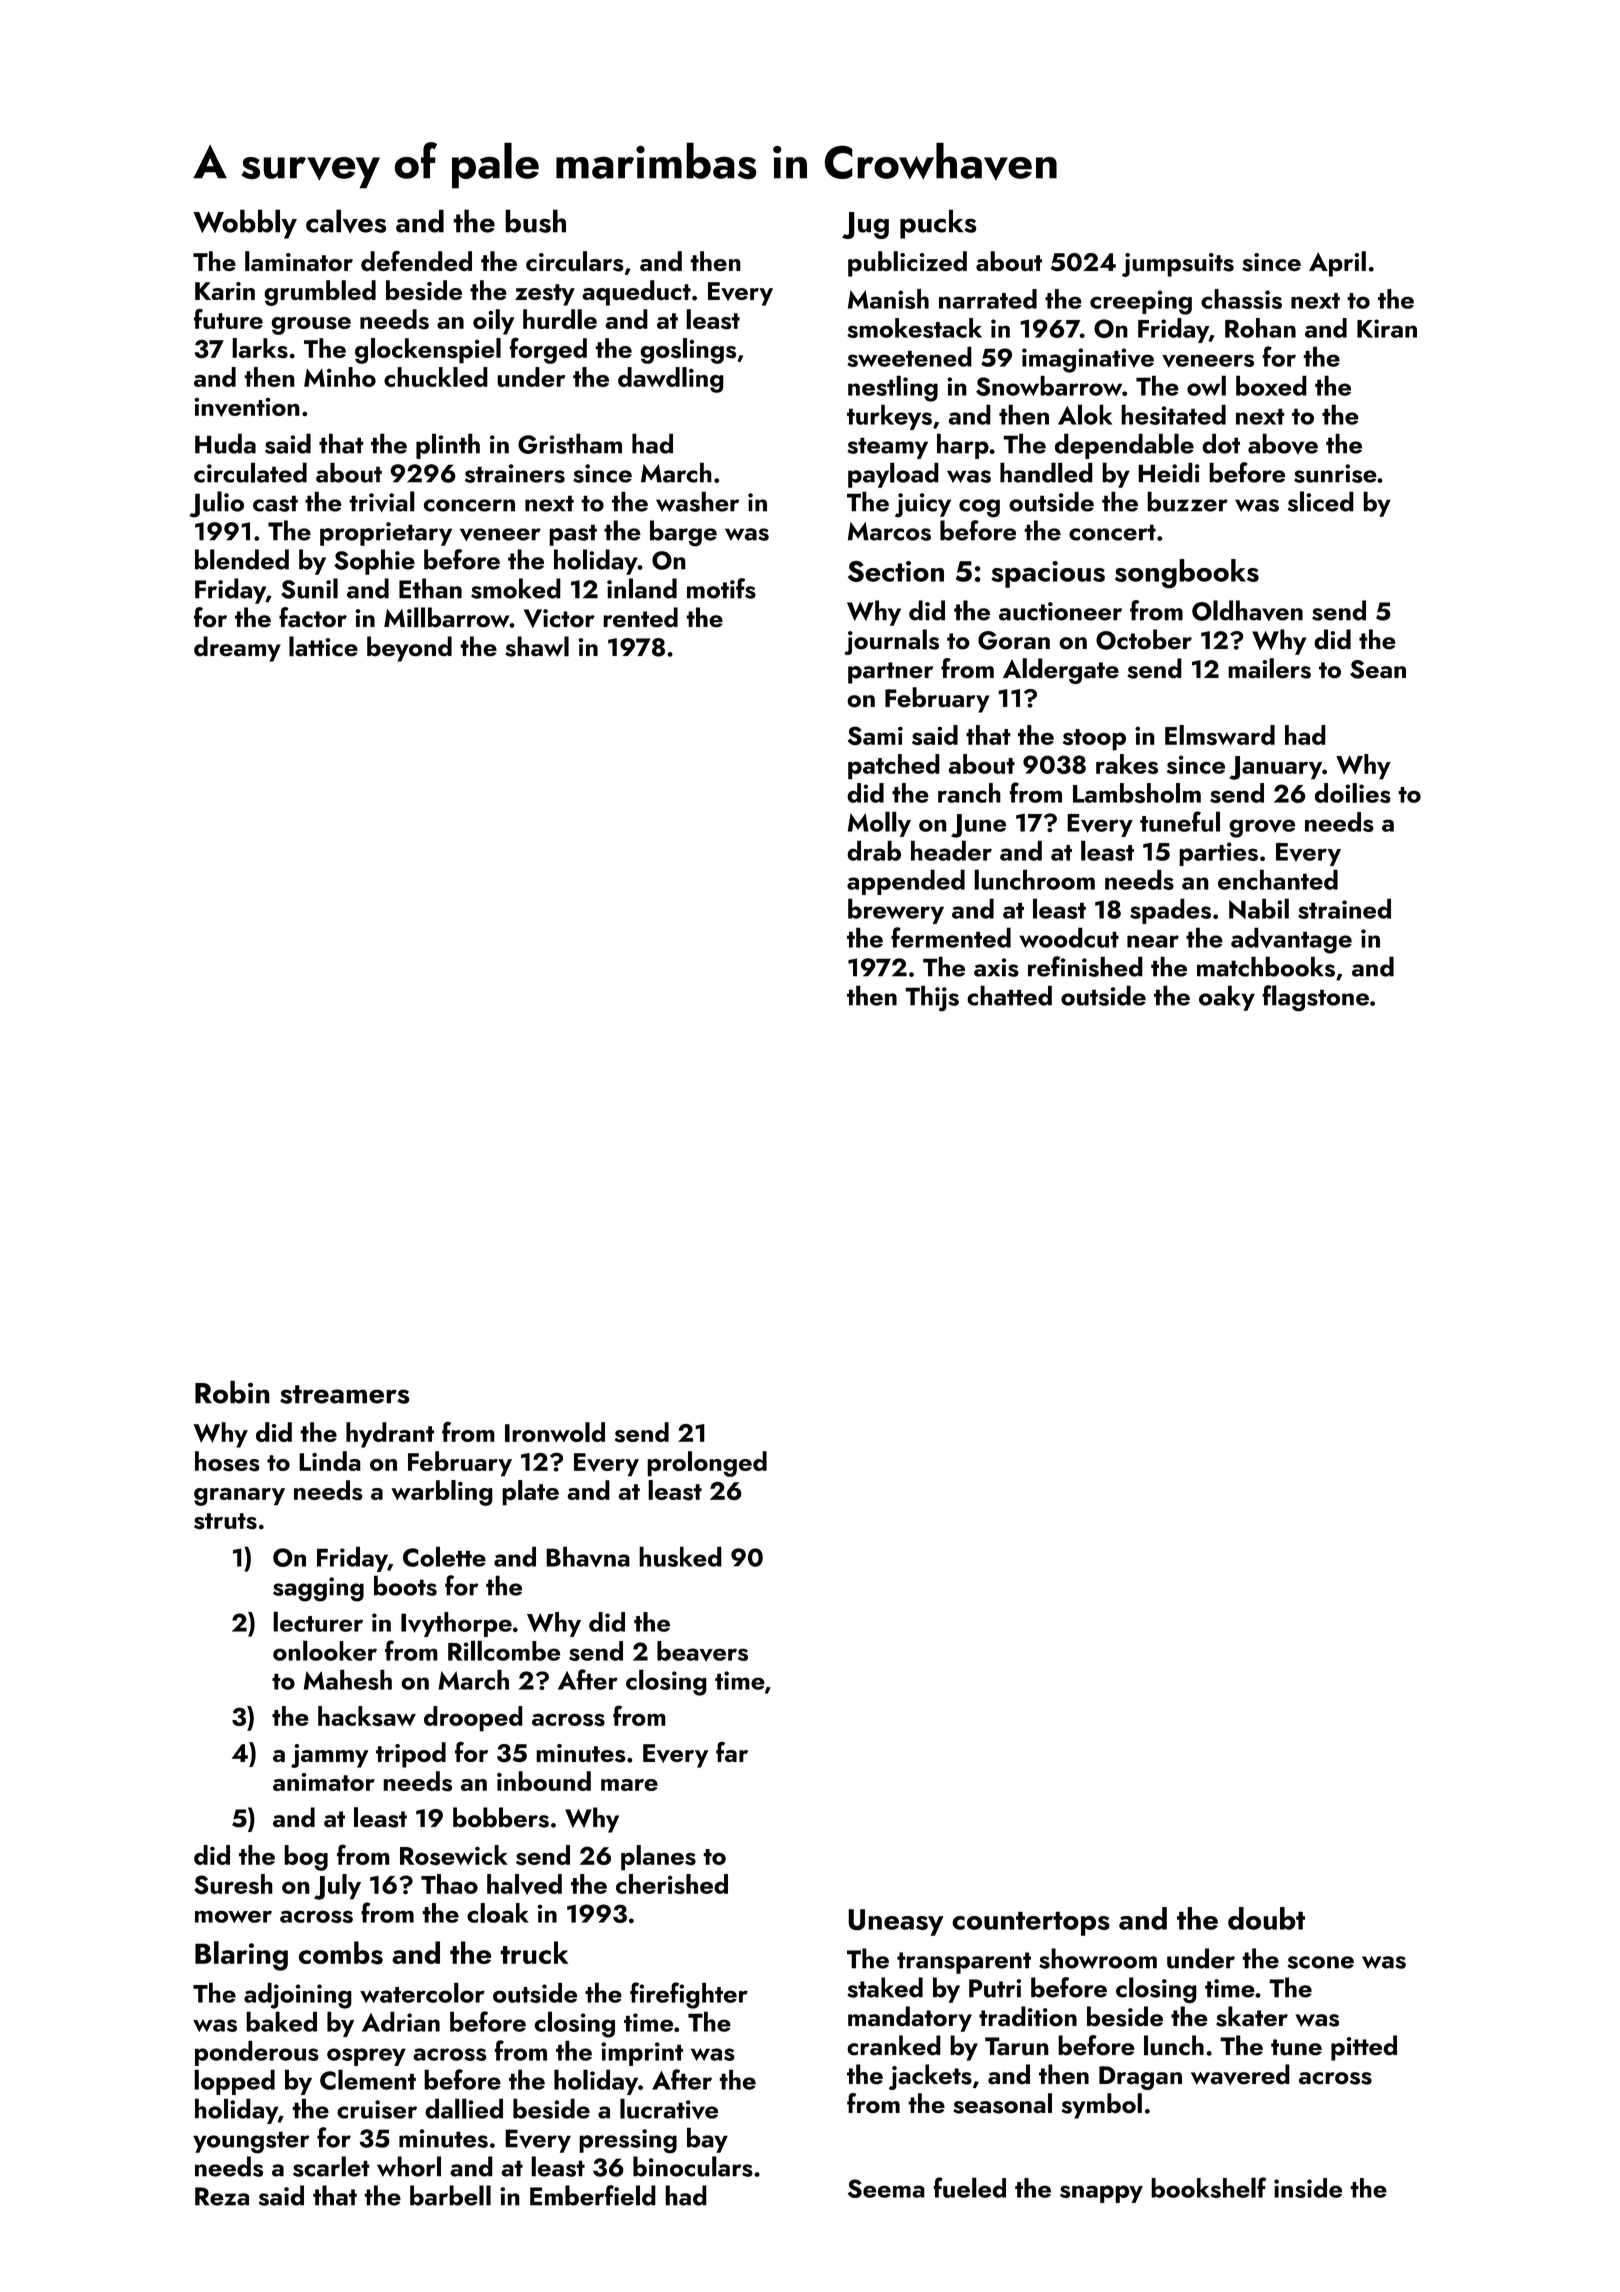 This image has width=1620, height=2292. What do you see at coordinates (1178, 265) in the image?
I see `jumpsuits` at bounding box center [1178, 265].
